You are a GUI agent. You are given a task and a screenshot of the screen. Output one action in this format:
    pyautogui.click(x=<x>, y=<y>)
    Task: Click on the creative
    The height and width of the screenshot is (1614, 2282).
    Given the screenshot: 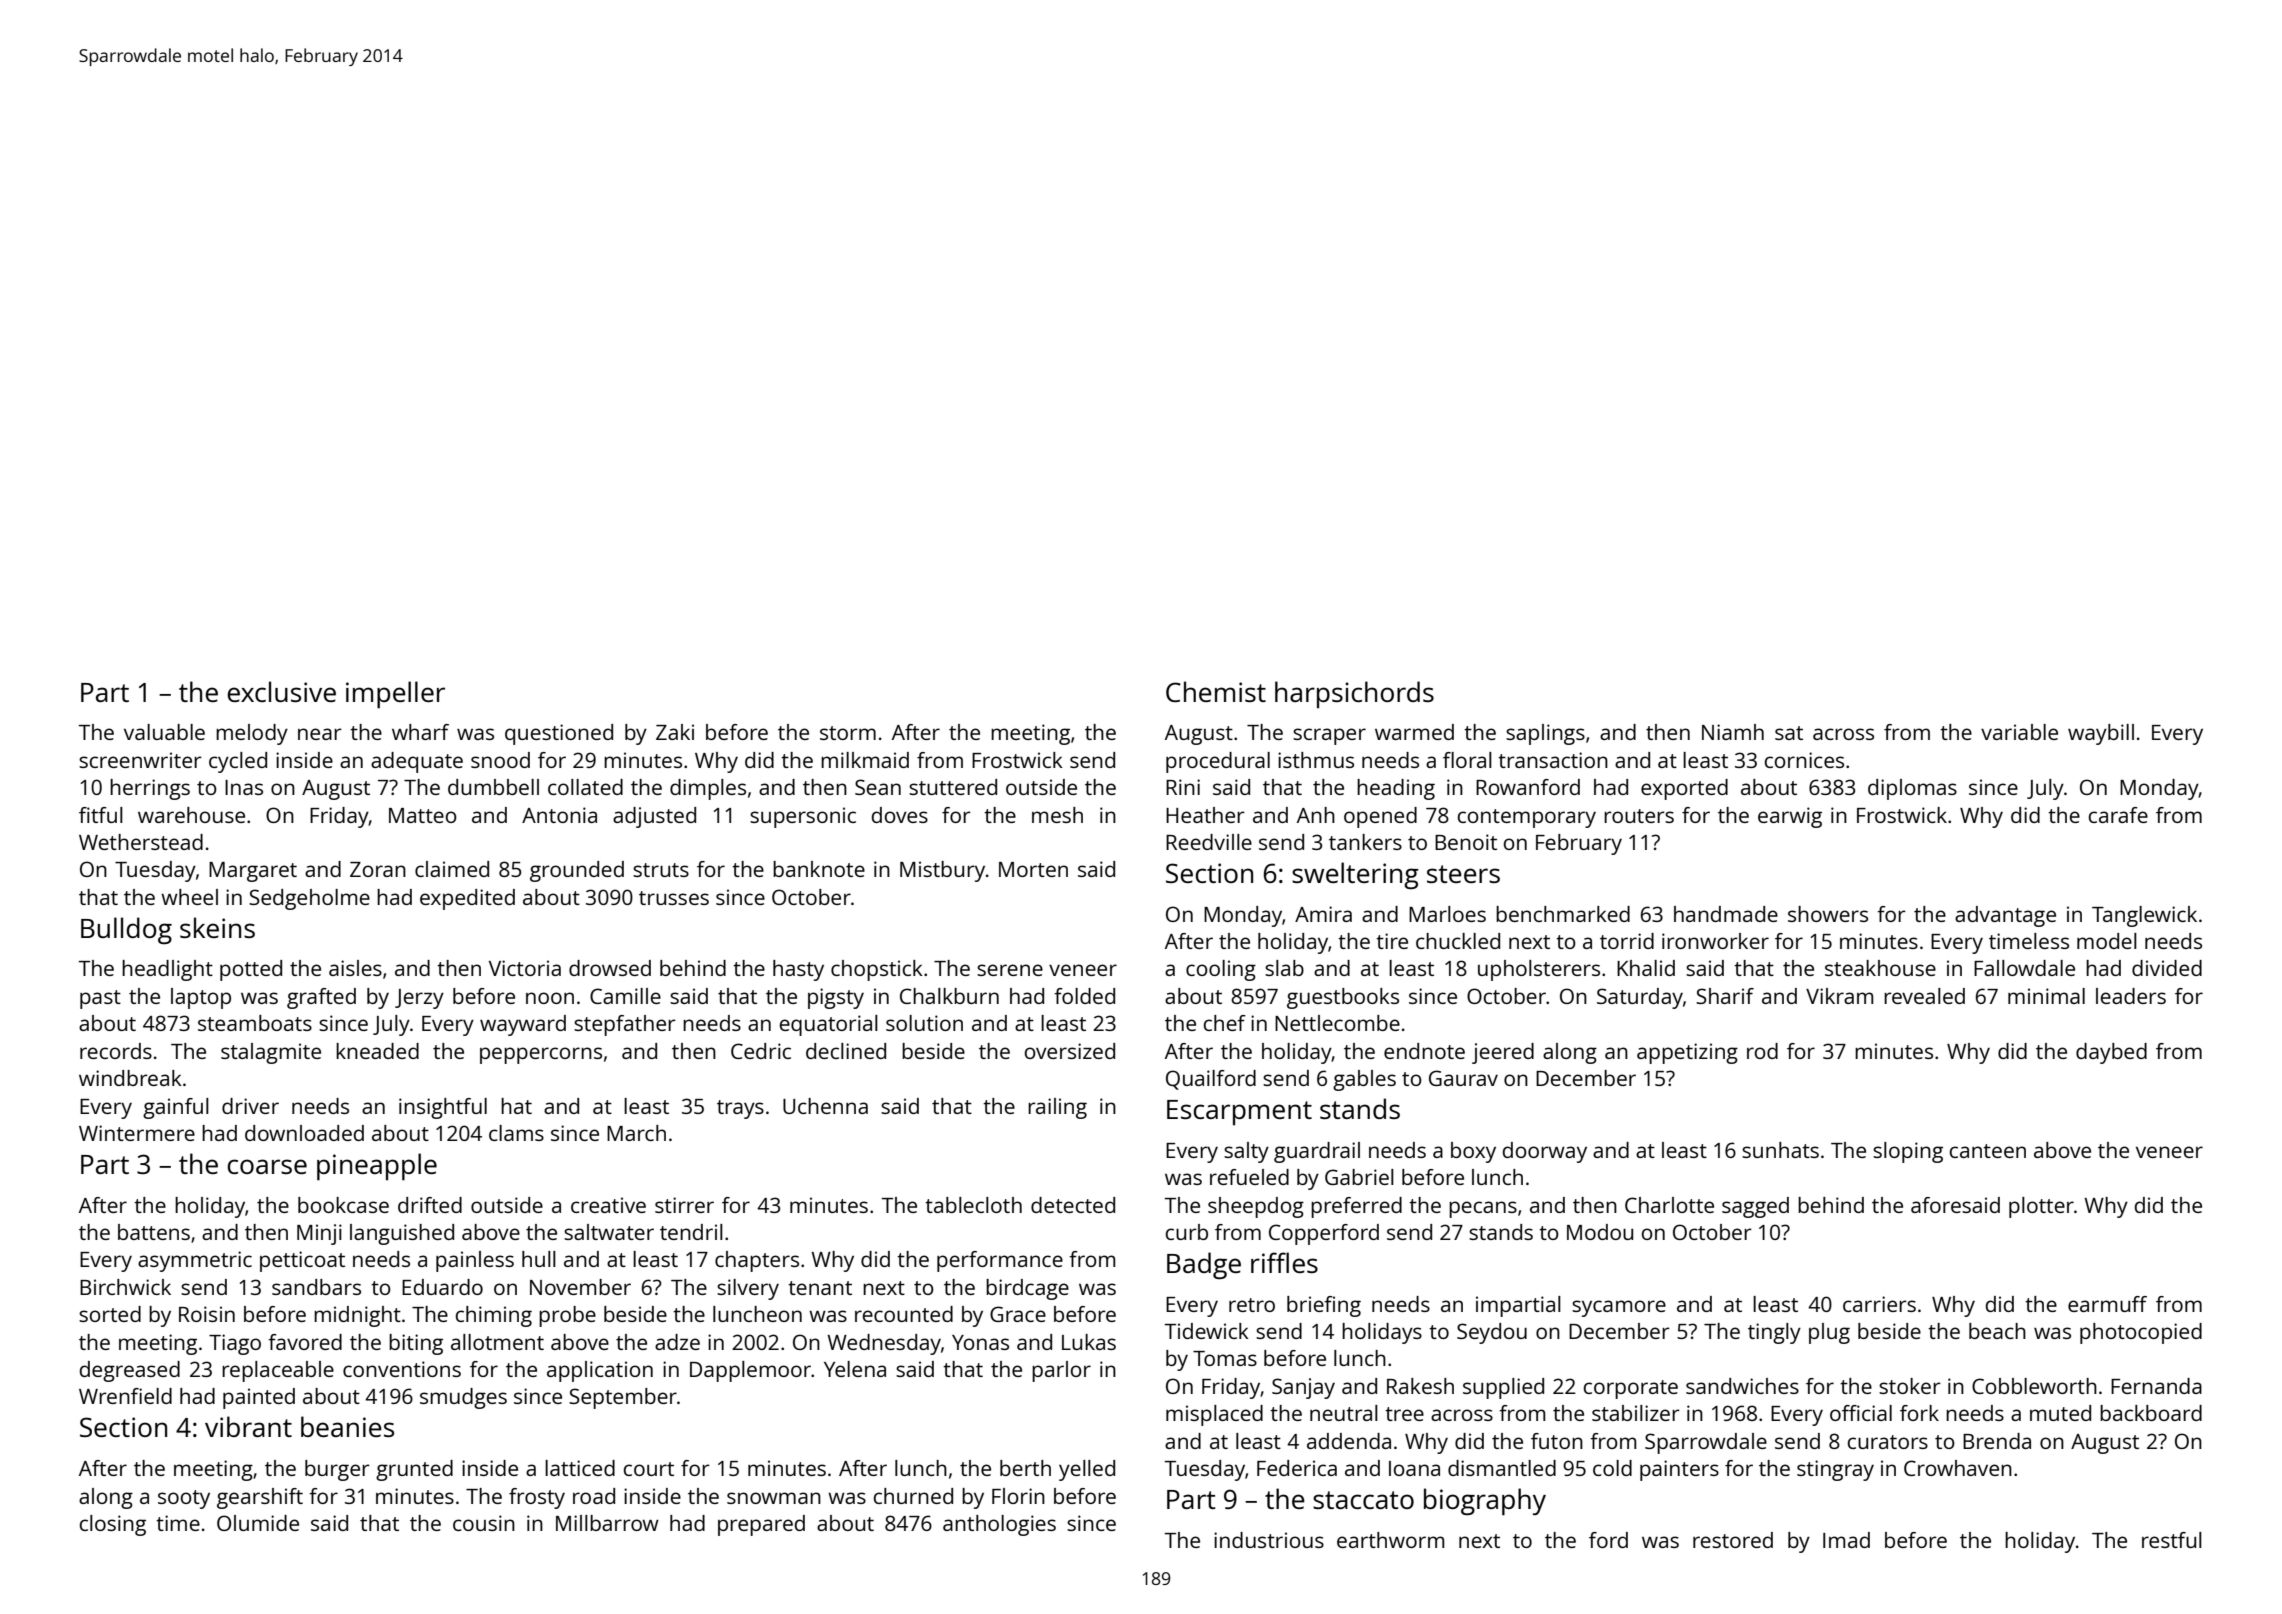 What is the action you would take?
    pyautogui.click(x=608, y=1205)
